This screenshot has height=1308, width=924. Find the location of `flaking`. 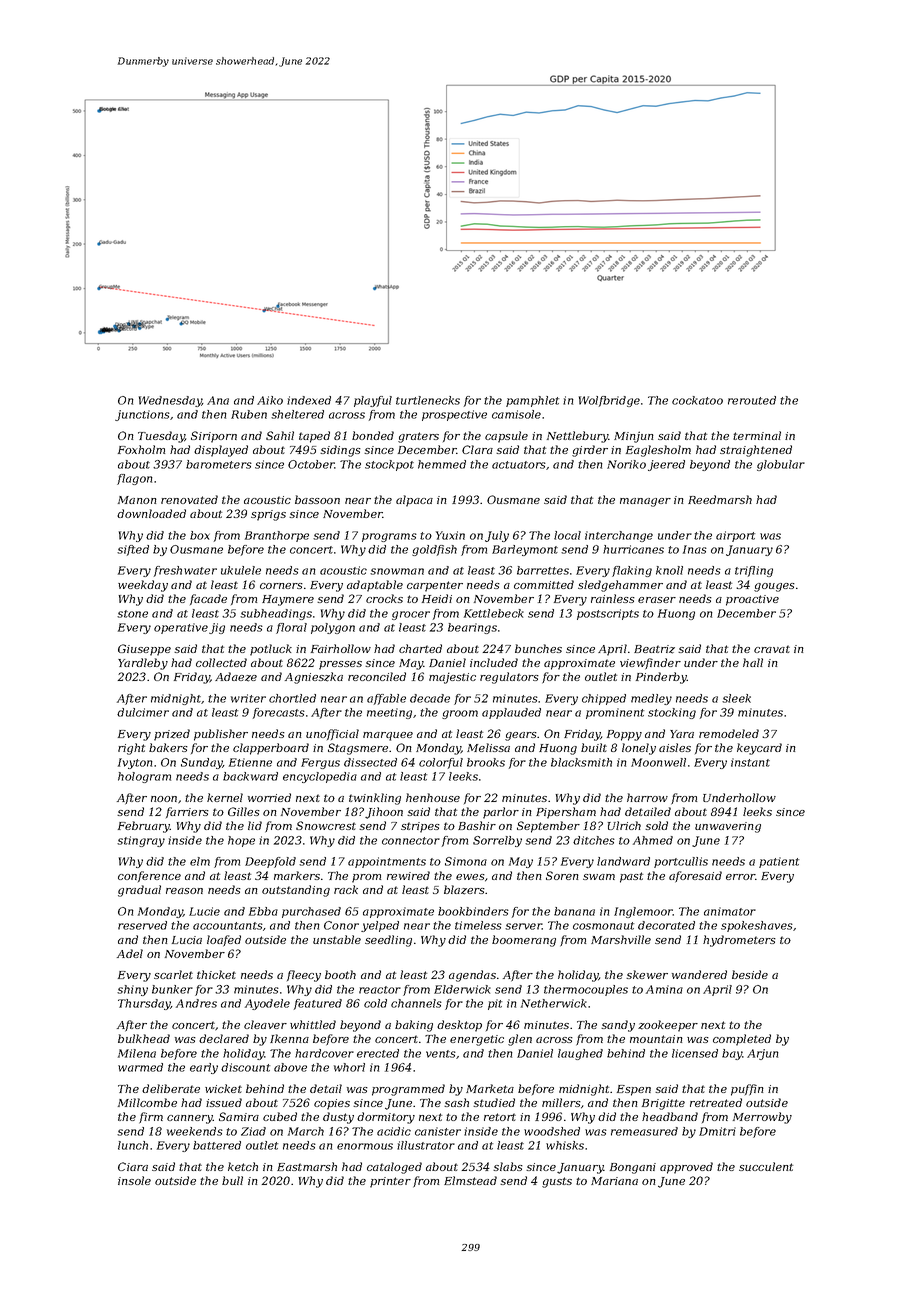

flaking is located at coordinates (632, 571).
